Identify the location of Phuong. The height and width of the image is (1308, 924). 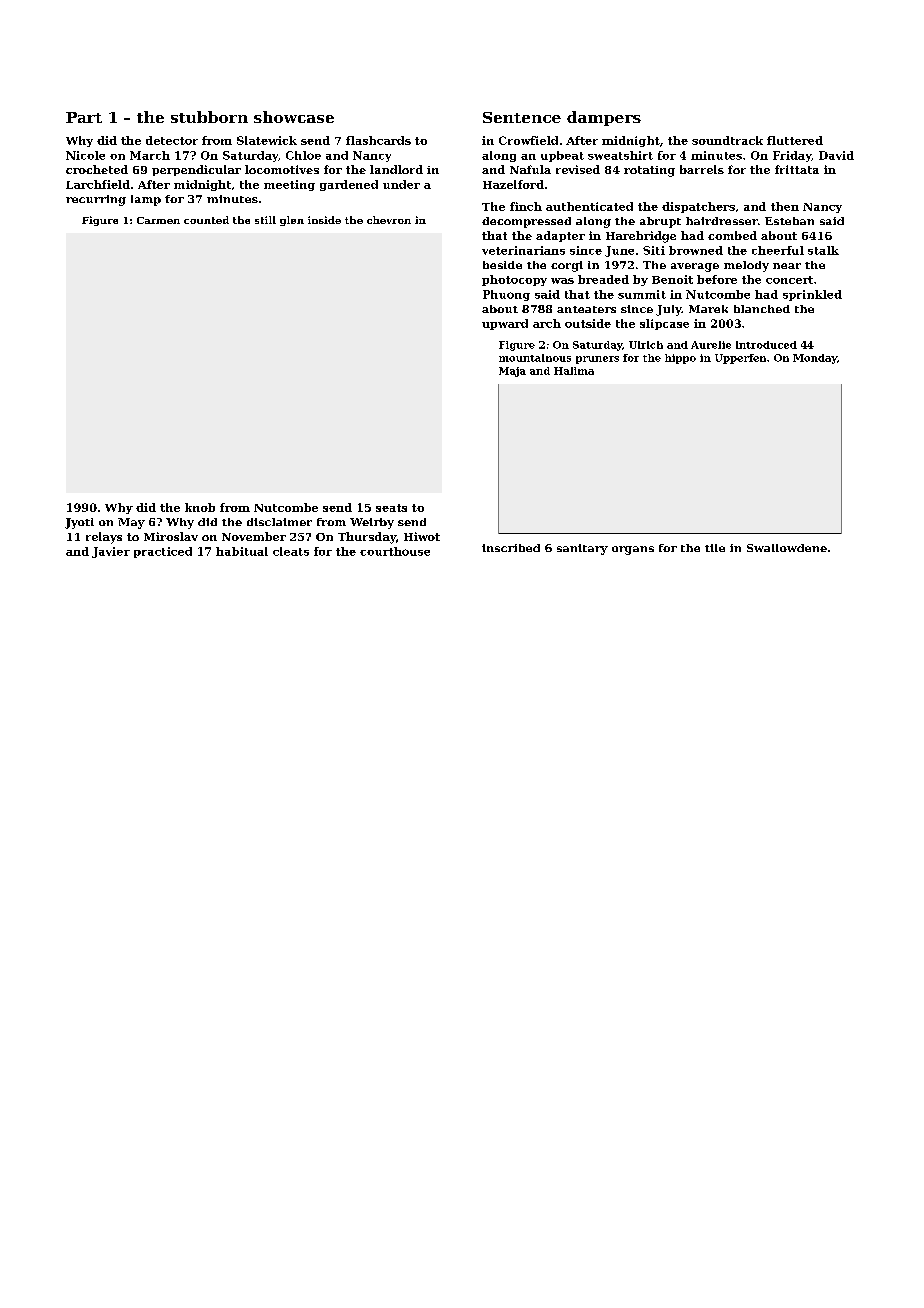
(506, 295).
